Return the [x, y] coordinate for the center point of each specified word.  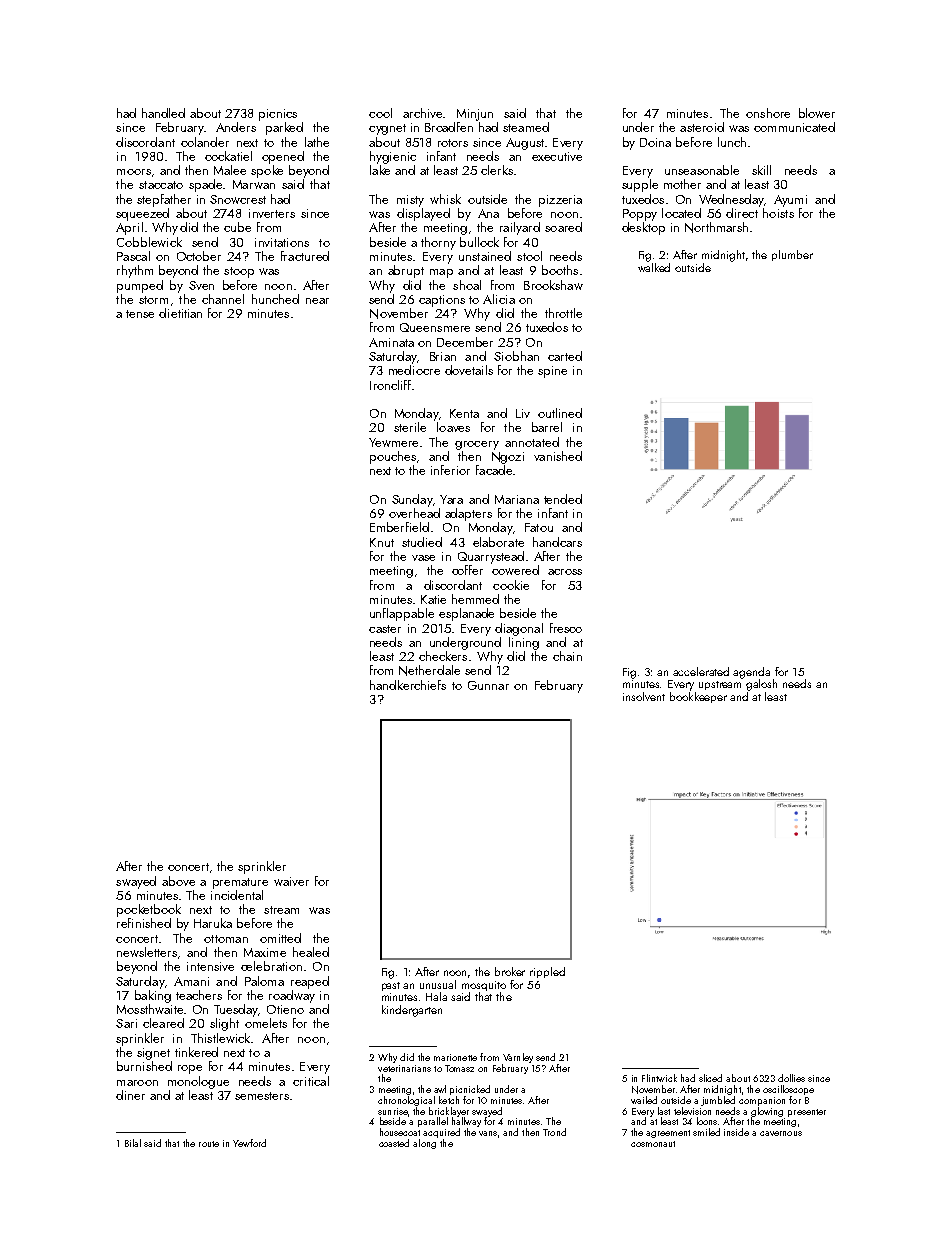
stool [529, 256]
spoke [267, 171]
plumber [792, 255]
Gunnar [488, 685]
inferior [450, 470]
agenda [751, 673]
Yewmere [393, 442]
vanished [558, 456]
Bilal [133, 1143]
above [178, 881]
